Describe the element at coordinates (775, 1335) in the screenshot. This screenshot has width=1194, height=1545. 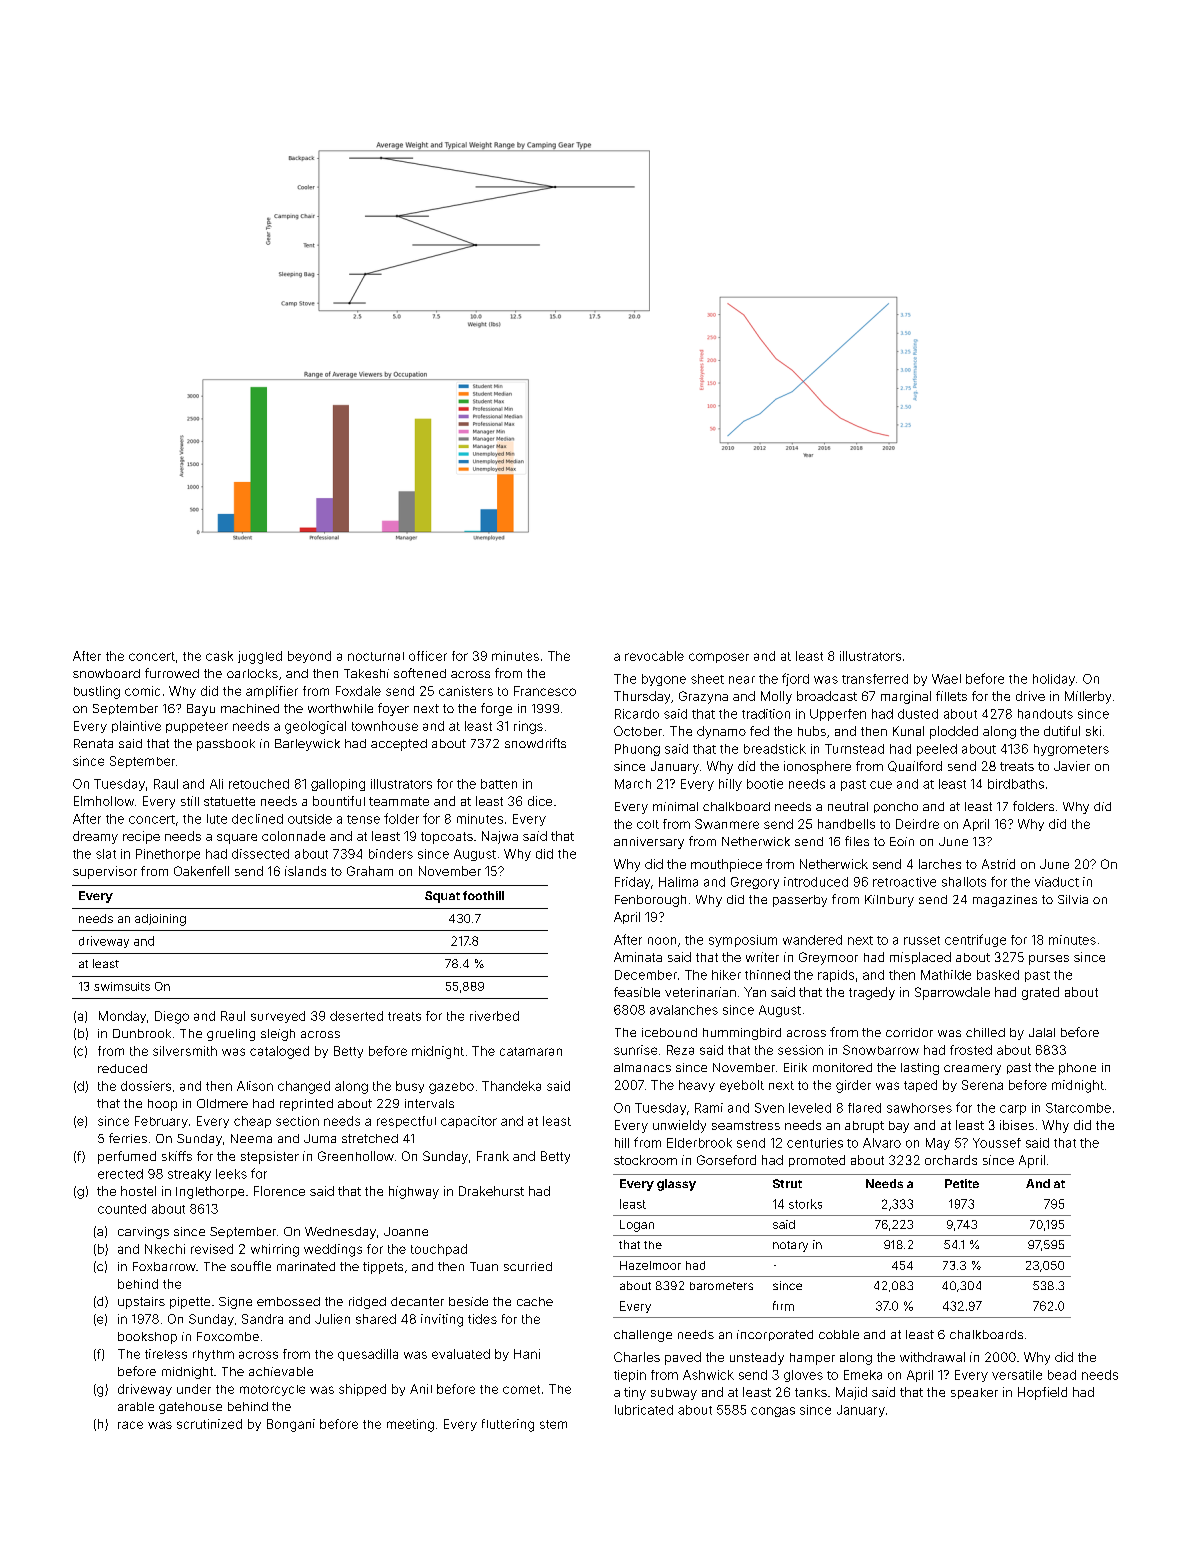
I see `incorporated` at that location.
